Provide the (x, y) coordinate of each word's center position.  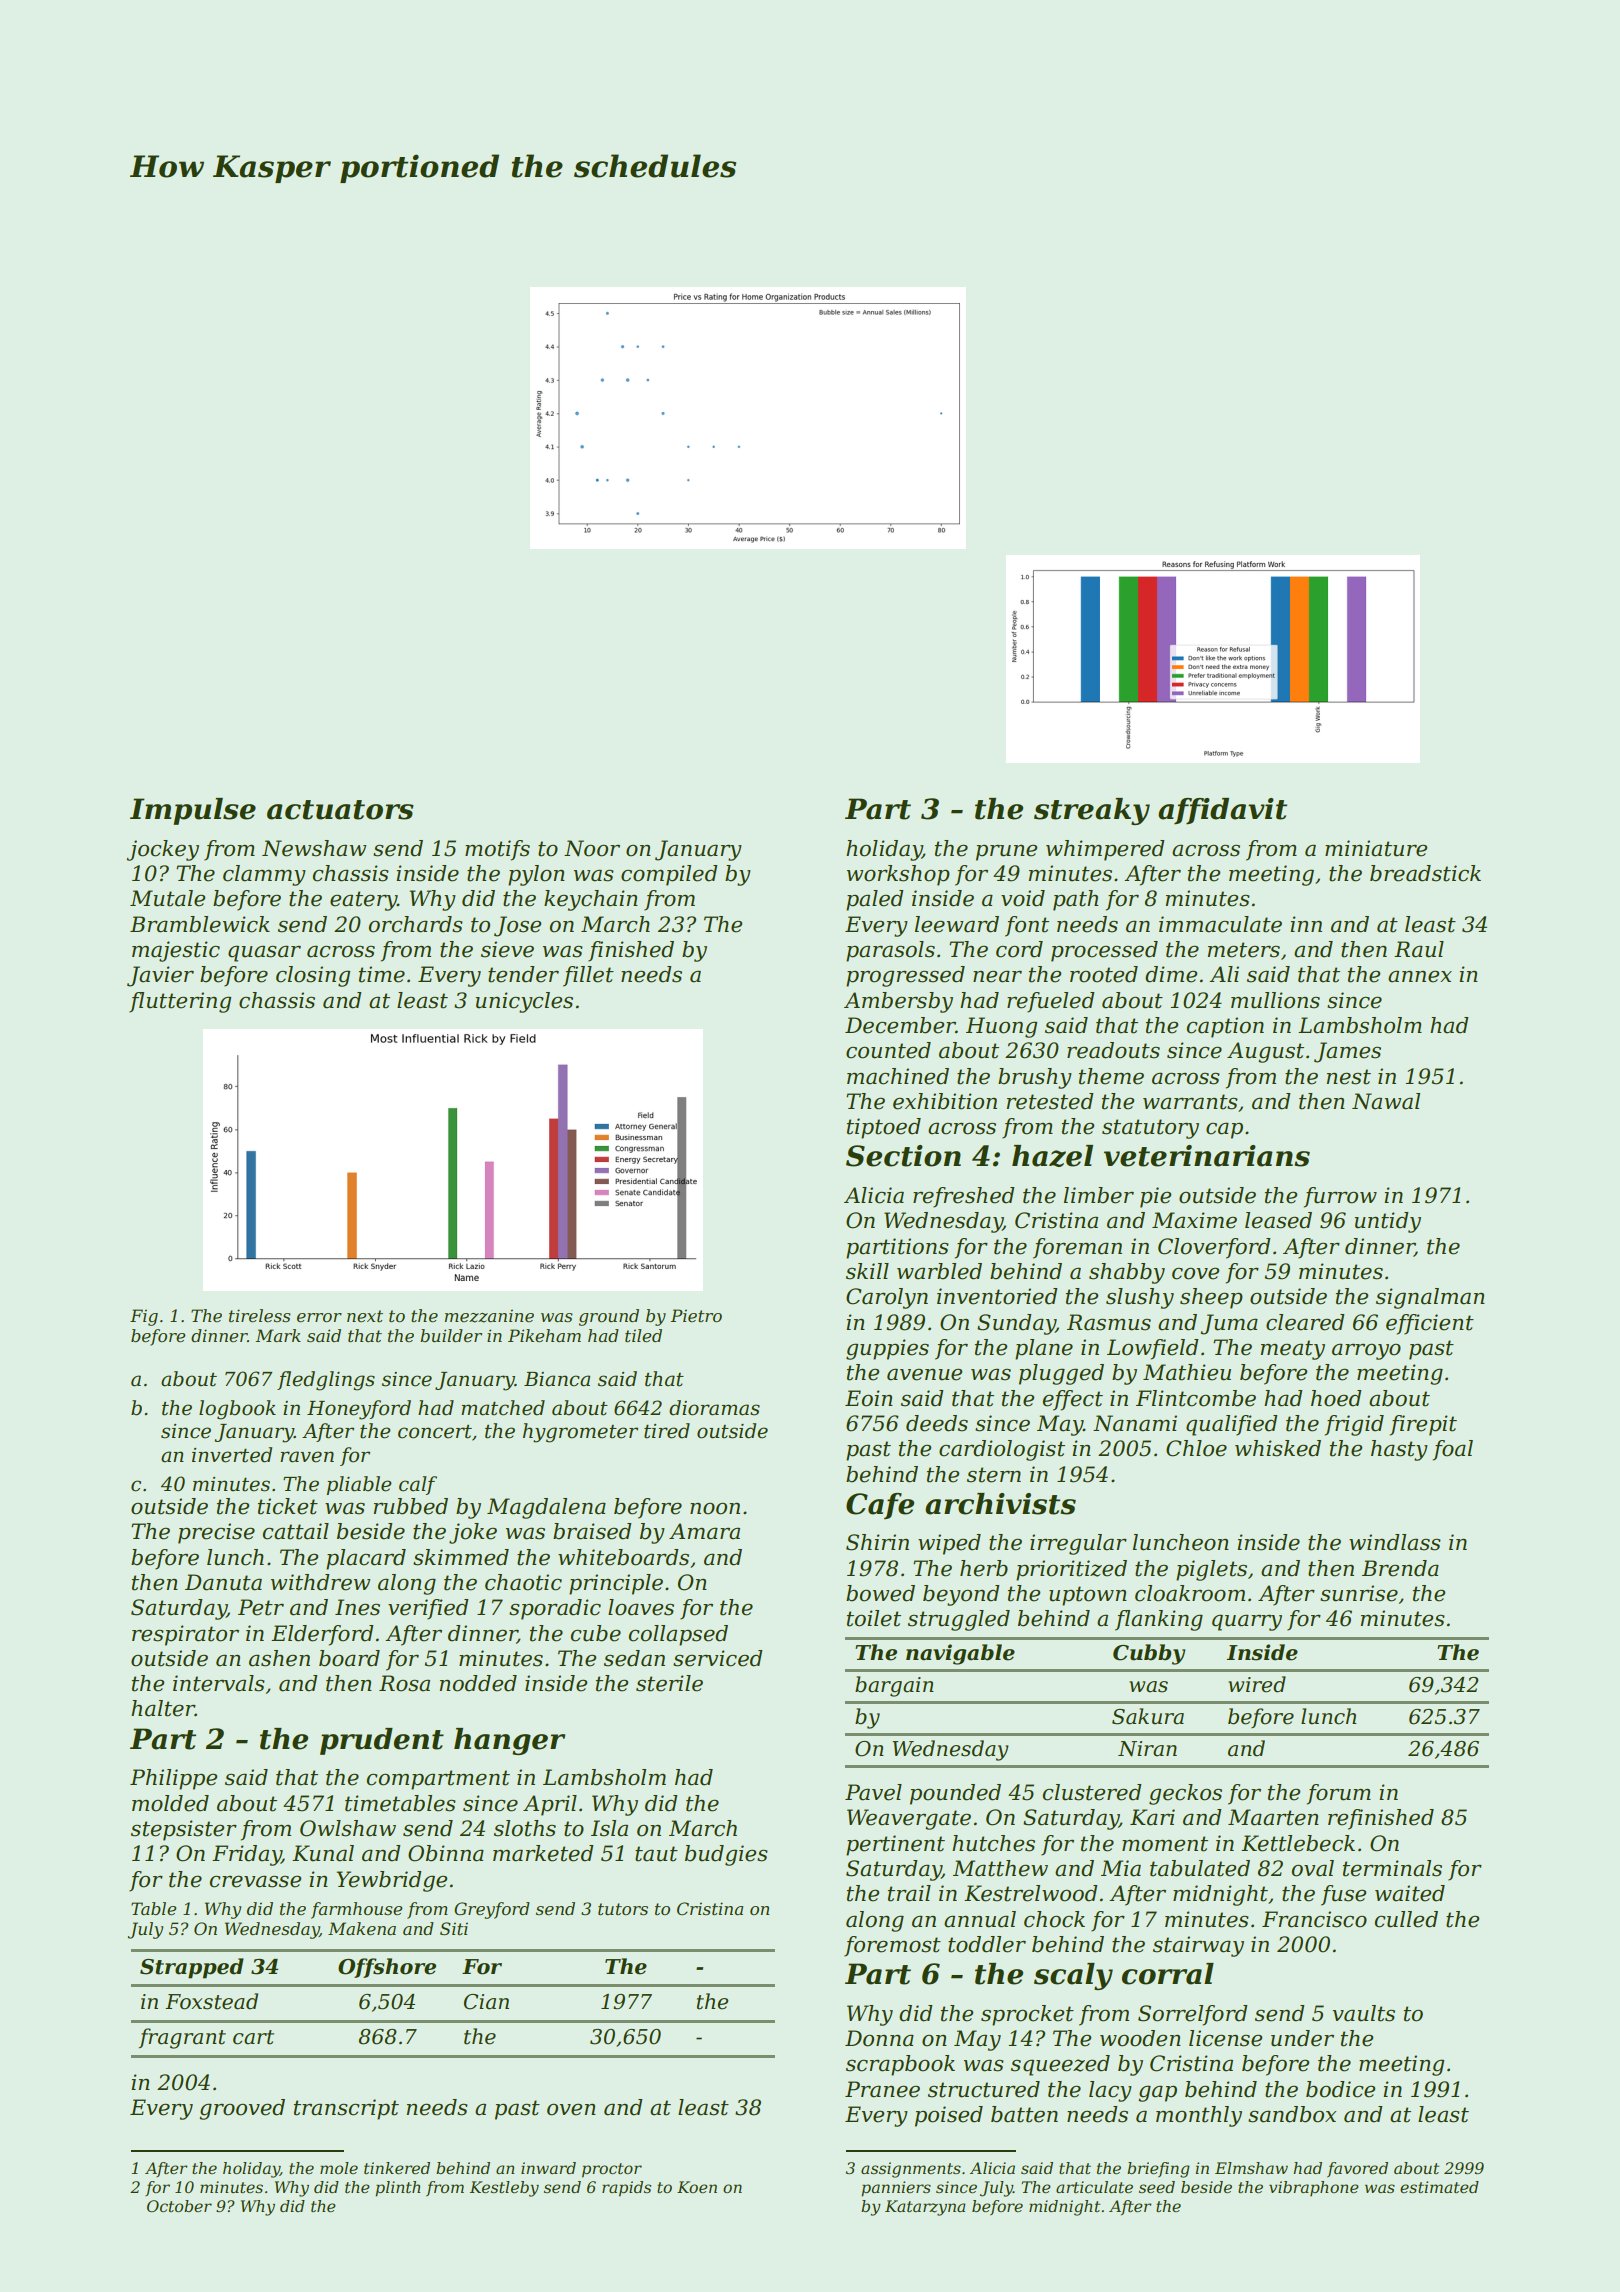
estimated (1439, 2187)
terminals (1392, 1868)
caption (1225, 1027)
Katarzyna (925, 2208)
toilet (874, 1618)
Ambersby (898, 1002)
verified (428, 1609)
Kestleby (504, 2189)
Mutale (167, 898)
